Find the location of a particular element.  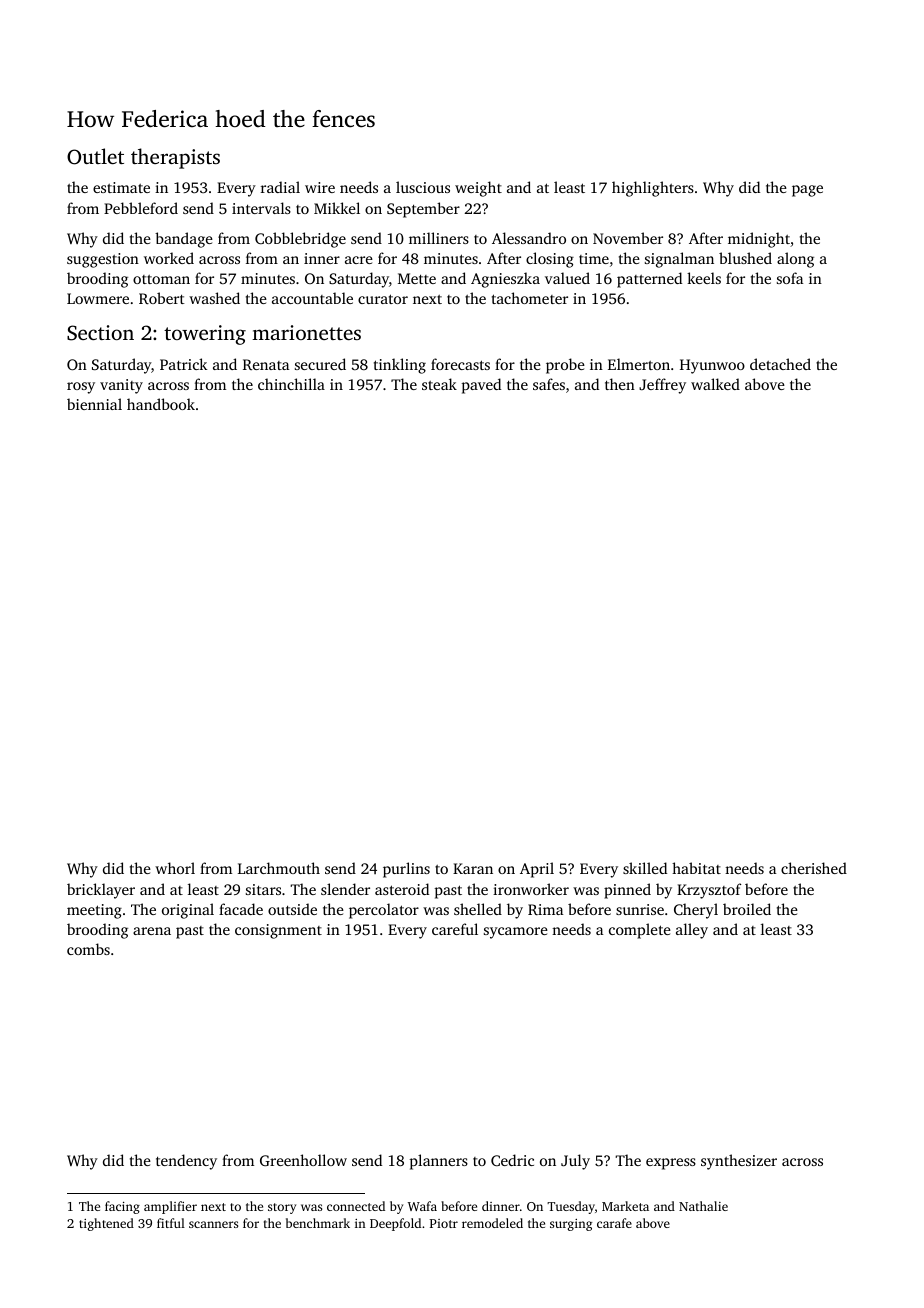

highlighters is located at coordinates (653, 189).
